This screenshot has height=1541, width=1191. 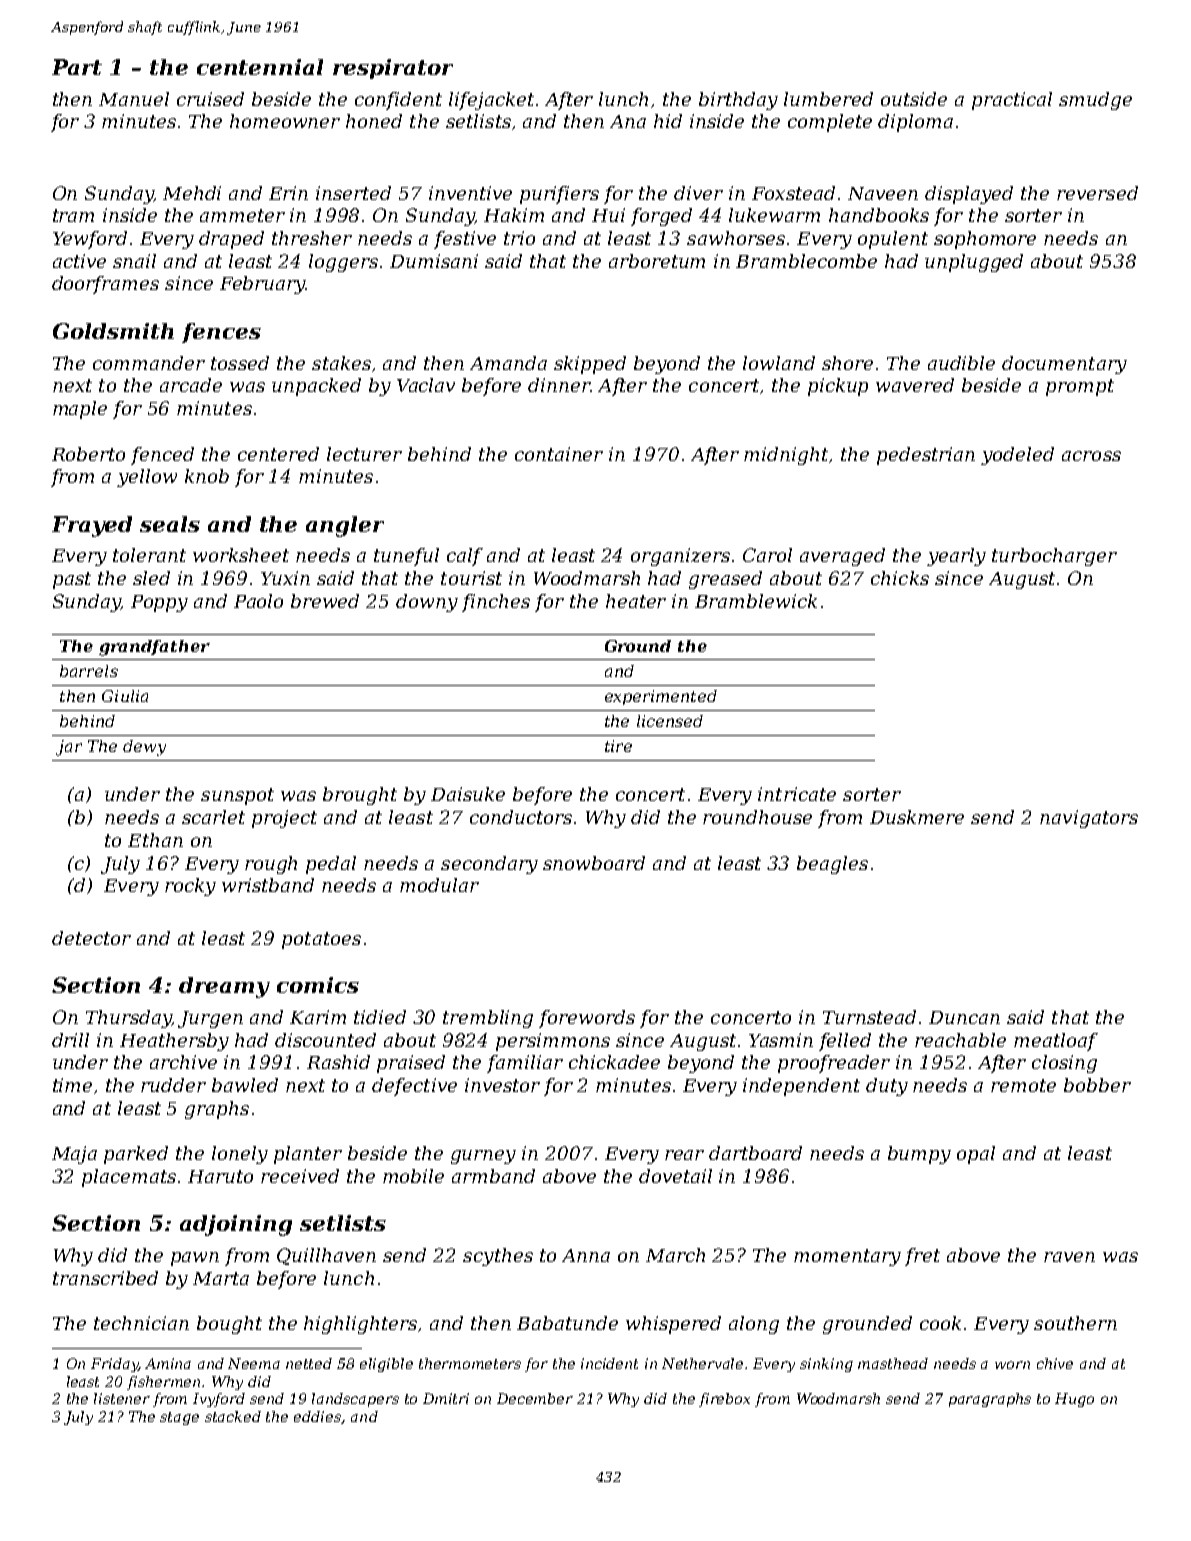 What do you see at coordinates (736, 238) in the screenshot?
I see `sawhorses` at bounding box center [736, 238].
